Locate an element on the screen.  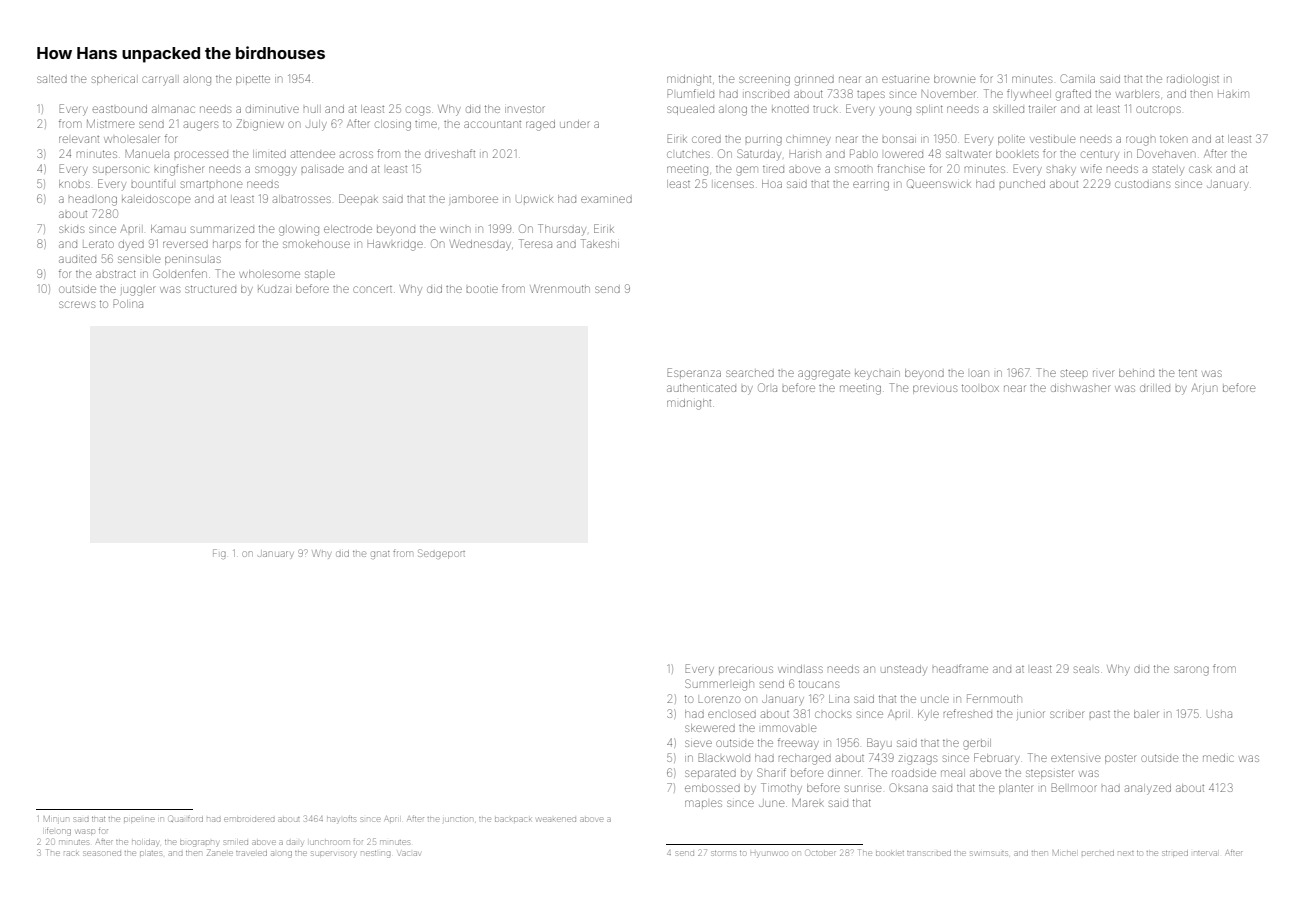
gnat is located at coordinates (380, 555).
